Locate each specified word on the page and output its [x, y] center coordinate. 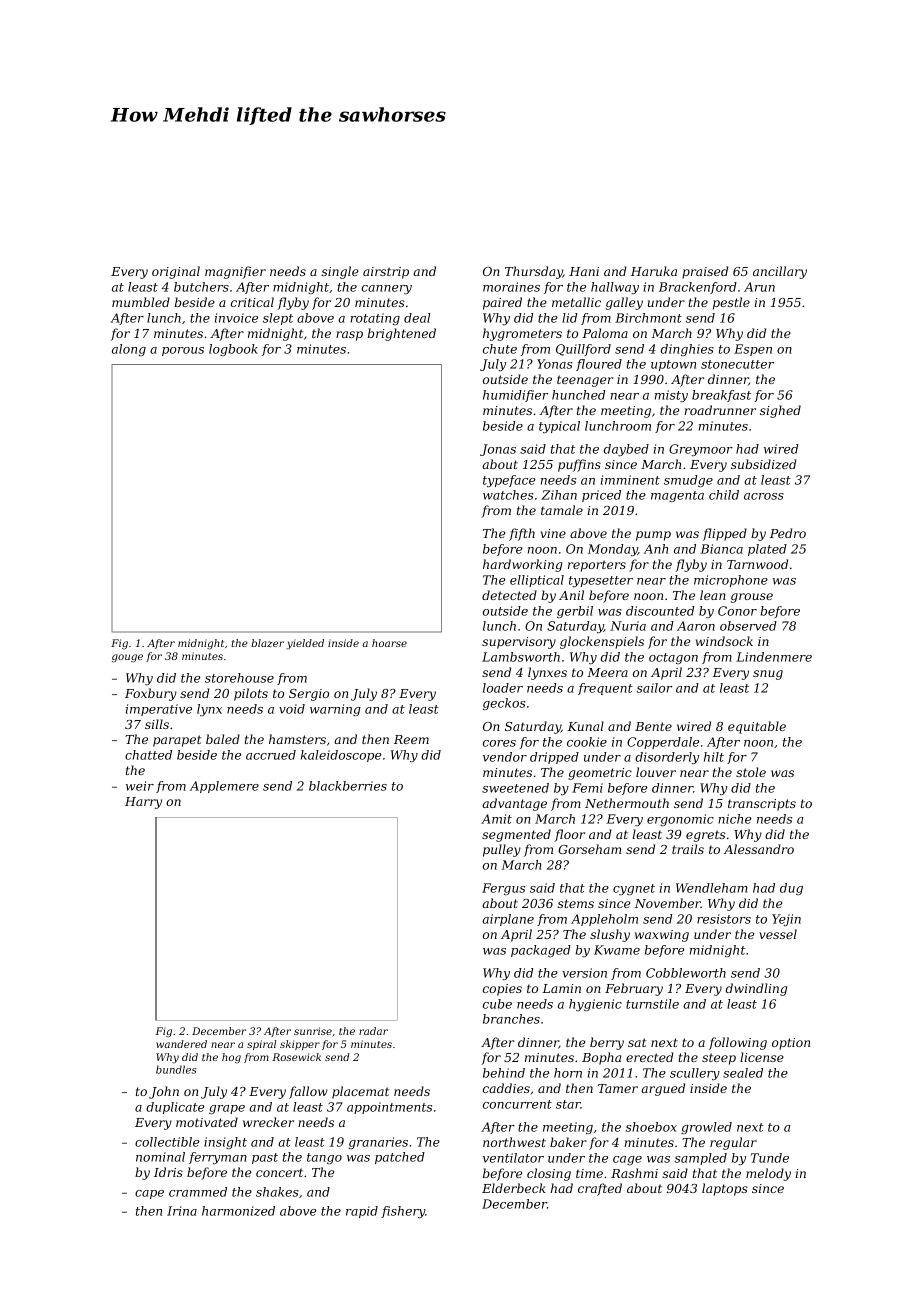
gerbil [575, 612]
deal [417, 318]
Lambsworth [521, 657]
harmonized [238, 1211]
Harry [143, 803]
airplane [508, 920]
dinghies [687, 350]
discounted [660, 611]
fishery [403, 1212]
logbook [233, 350]
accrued [271, 755]
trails [688, 849]
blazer [267, 643]
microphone [731, 581]
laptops [725, 1189]
